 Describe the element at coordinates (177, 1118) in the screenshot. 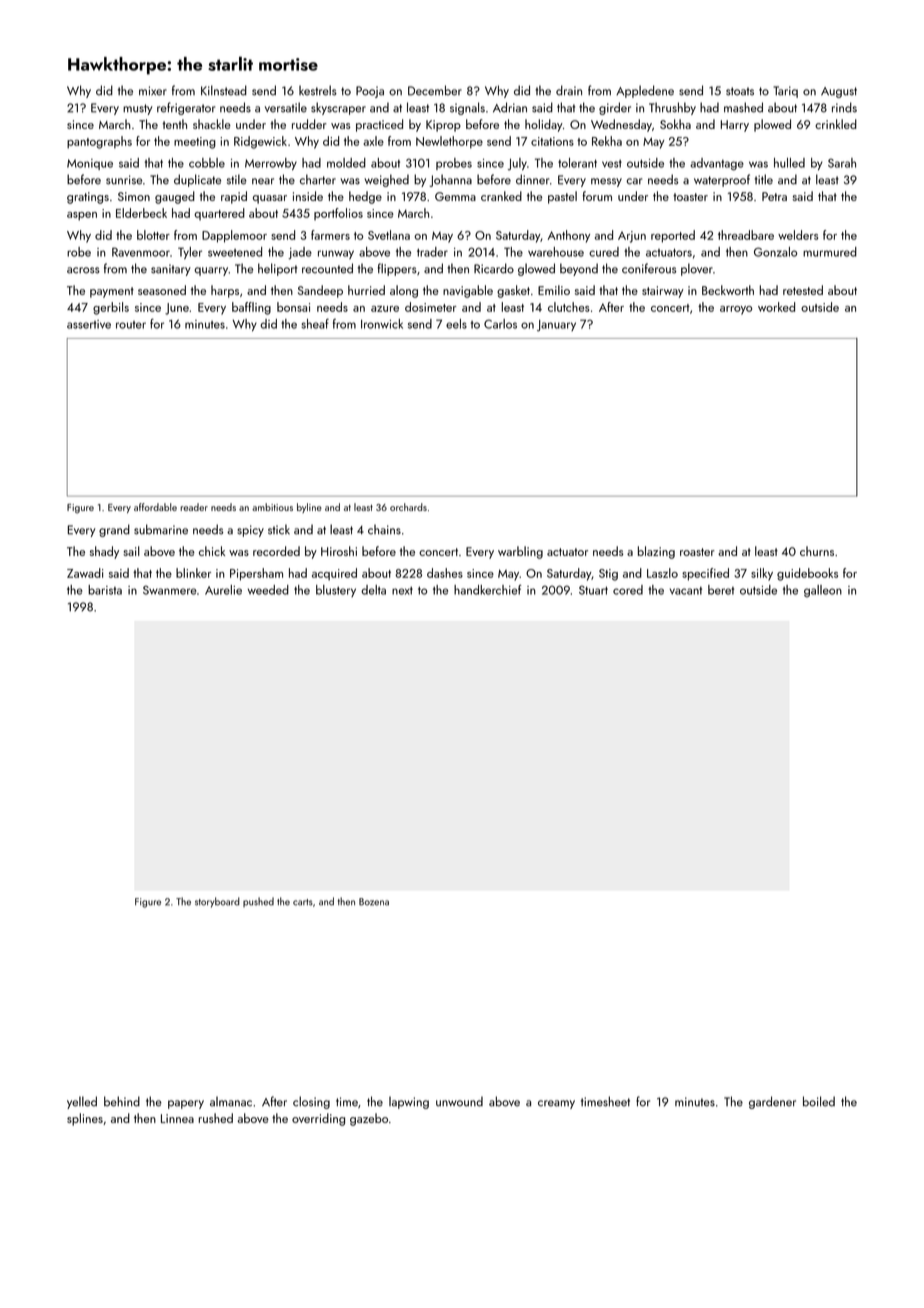

I see `Linnea` at that location.
